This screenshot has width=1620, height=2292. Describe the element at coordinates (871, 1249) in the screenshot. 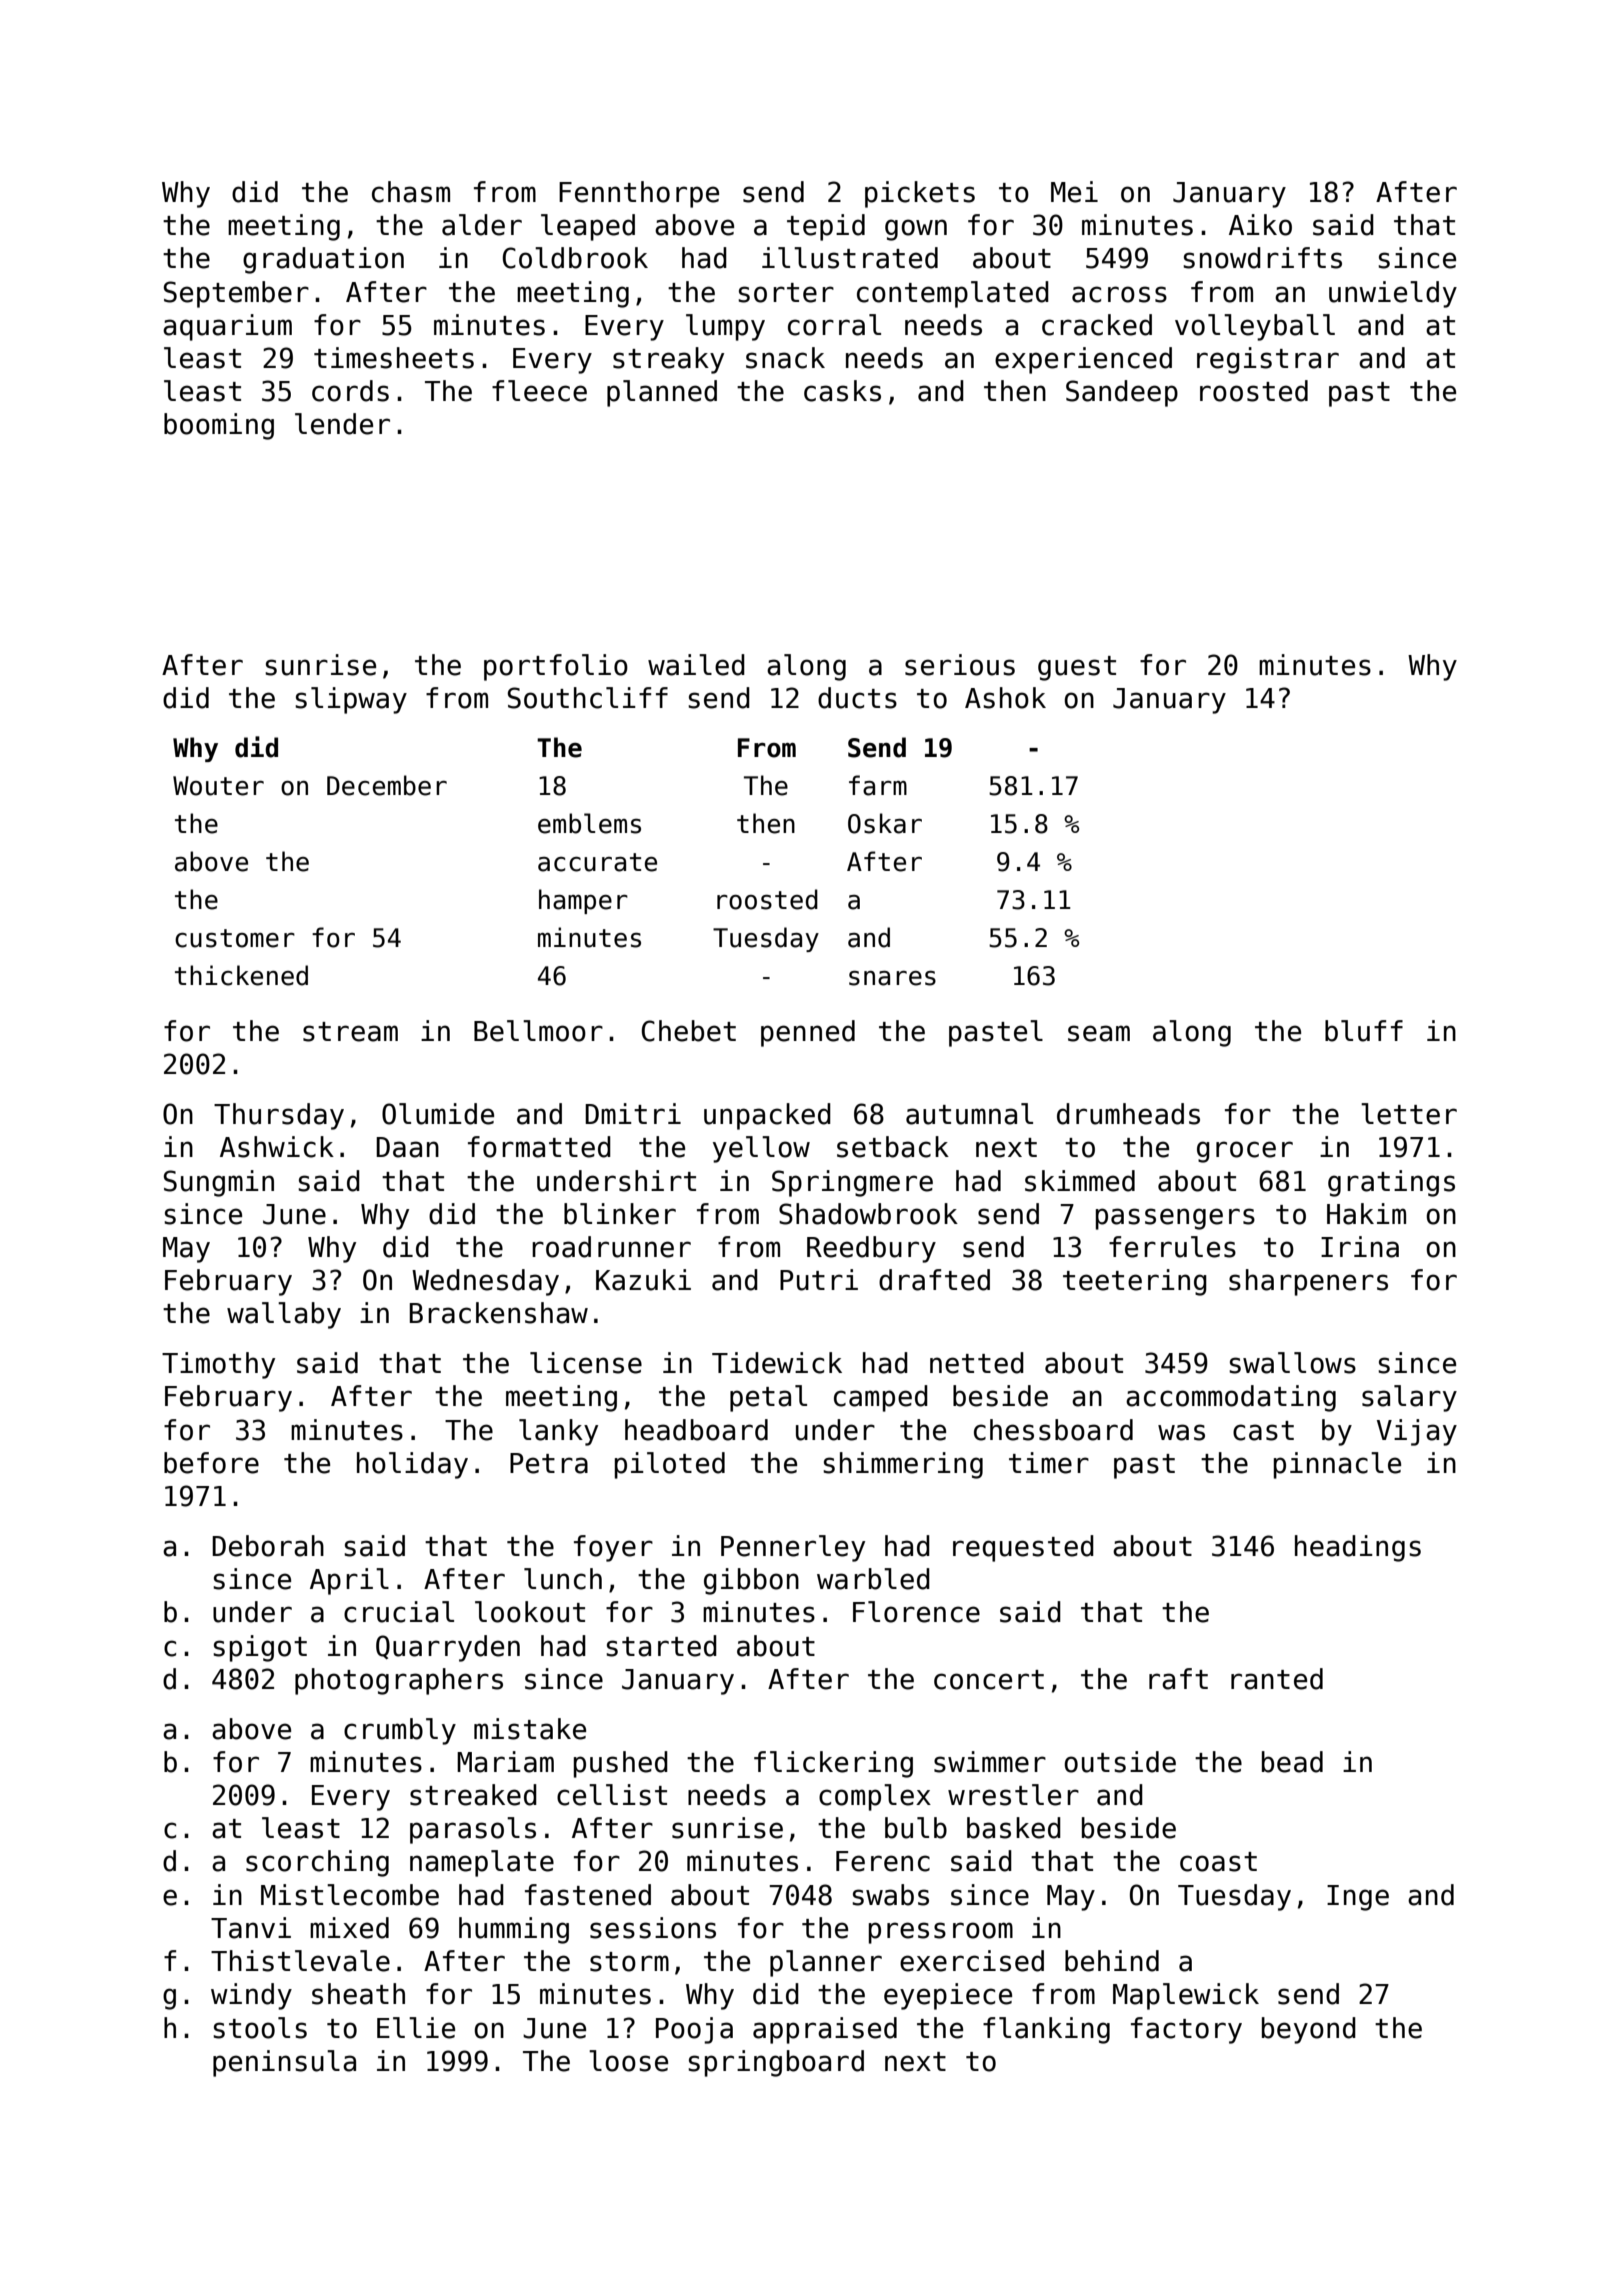

I see `Reedbury` at that location.
